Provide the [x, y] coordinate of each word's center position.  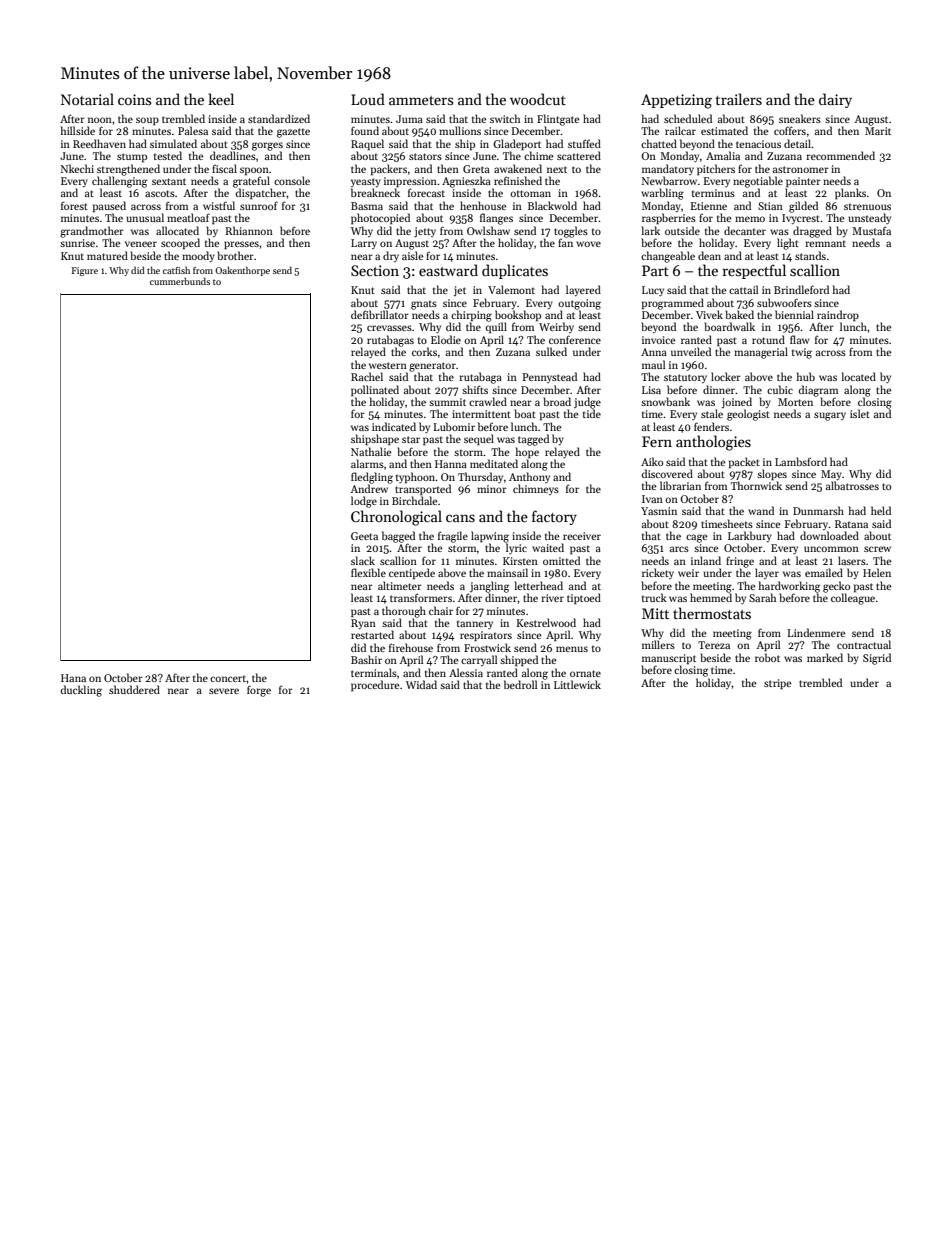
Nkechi [77, 168]
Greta [476, 169]
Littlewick [577, 684]
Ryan [363, 624]
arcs [679, 549]
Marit [878, 131]
